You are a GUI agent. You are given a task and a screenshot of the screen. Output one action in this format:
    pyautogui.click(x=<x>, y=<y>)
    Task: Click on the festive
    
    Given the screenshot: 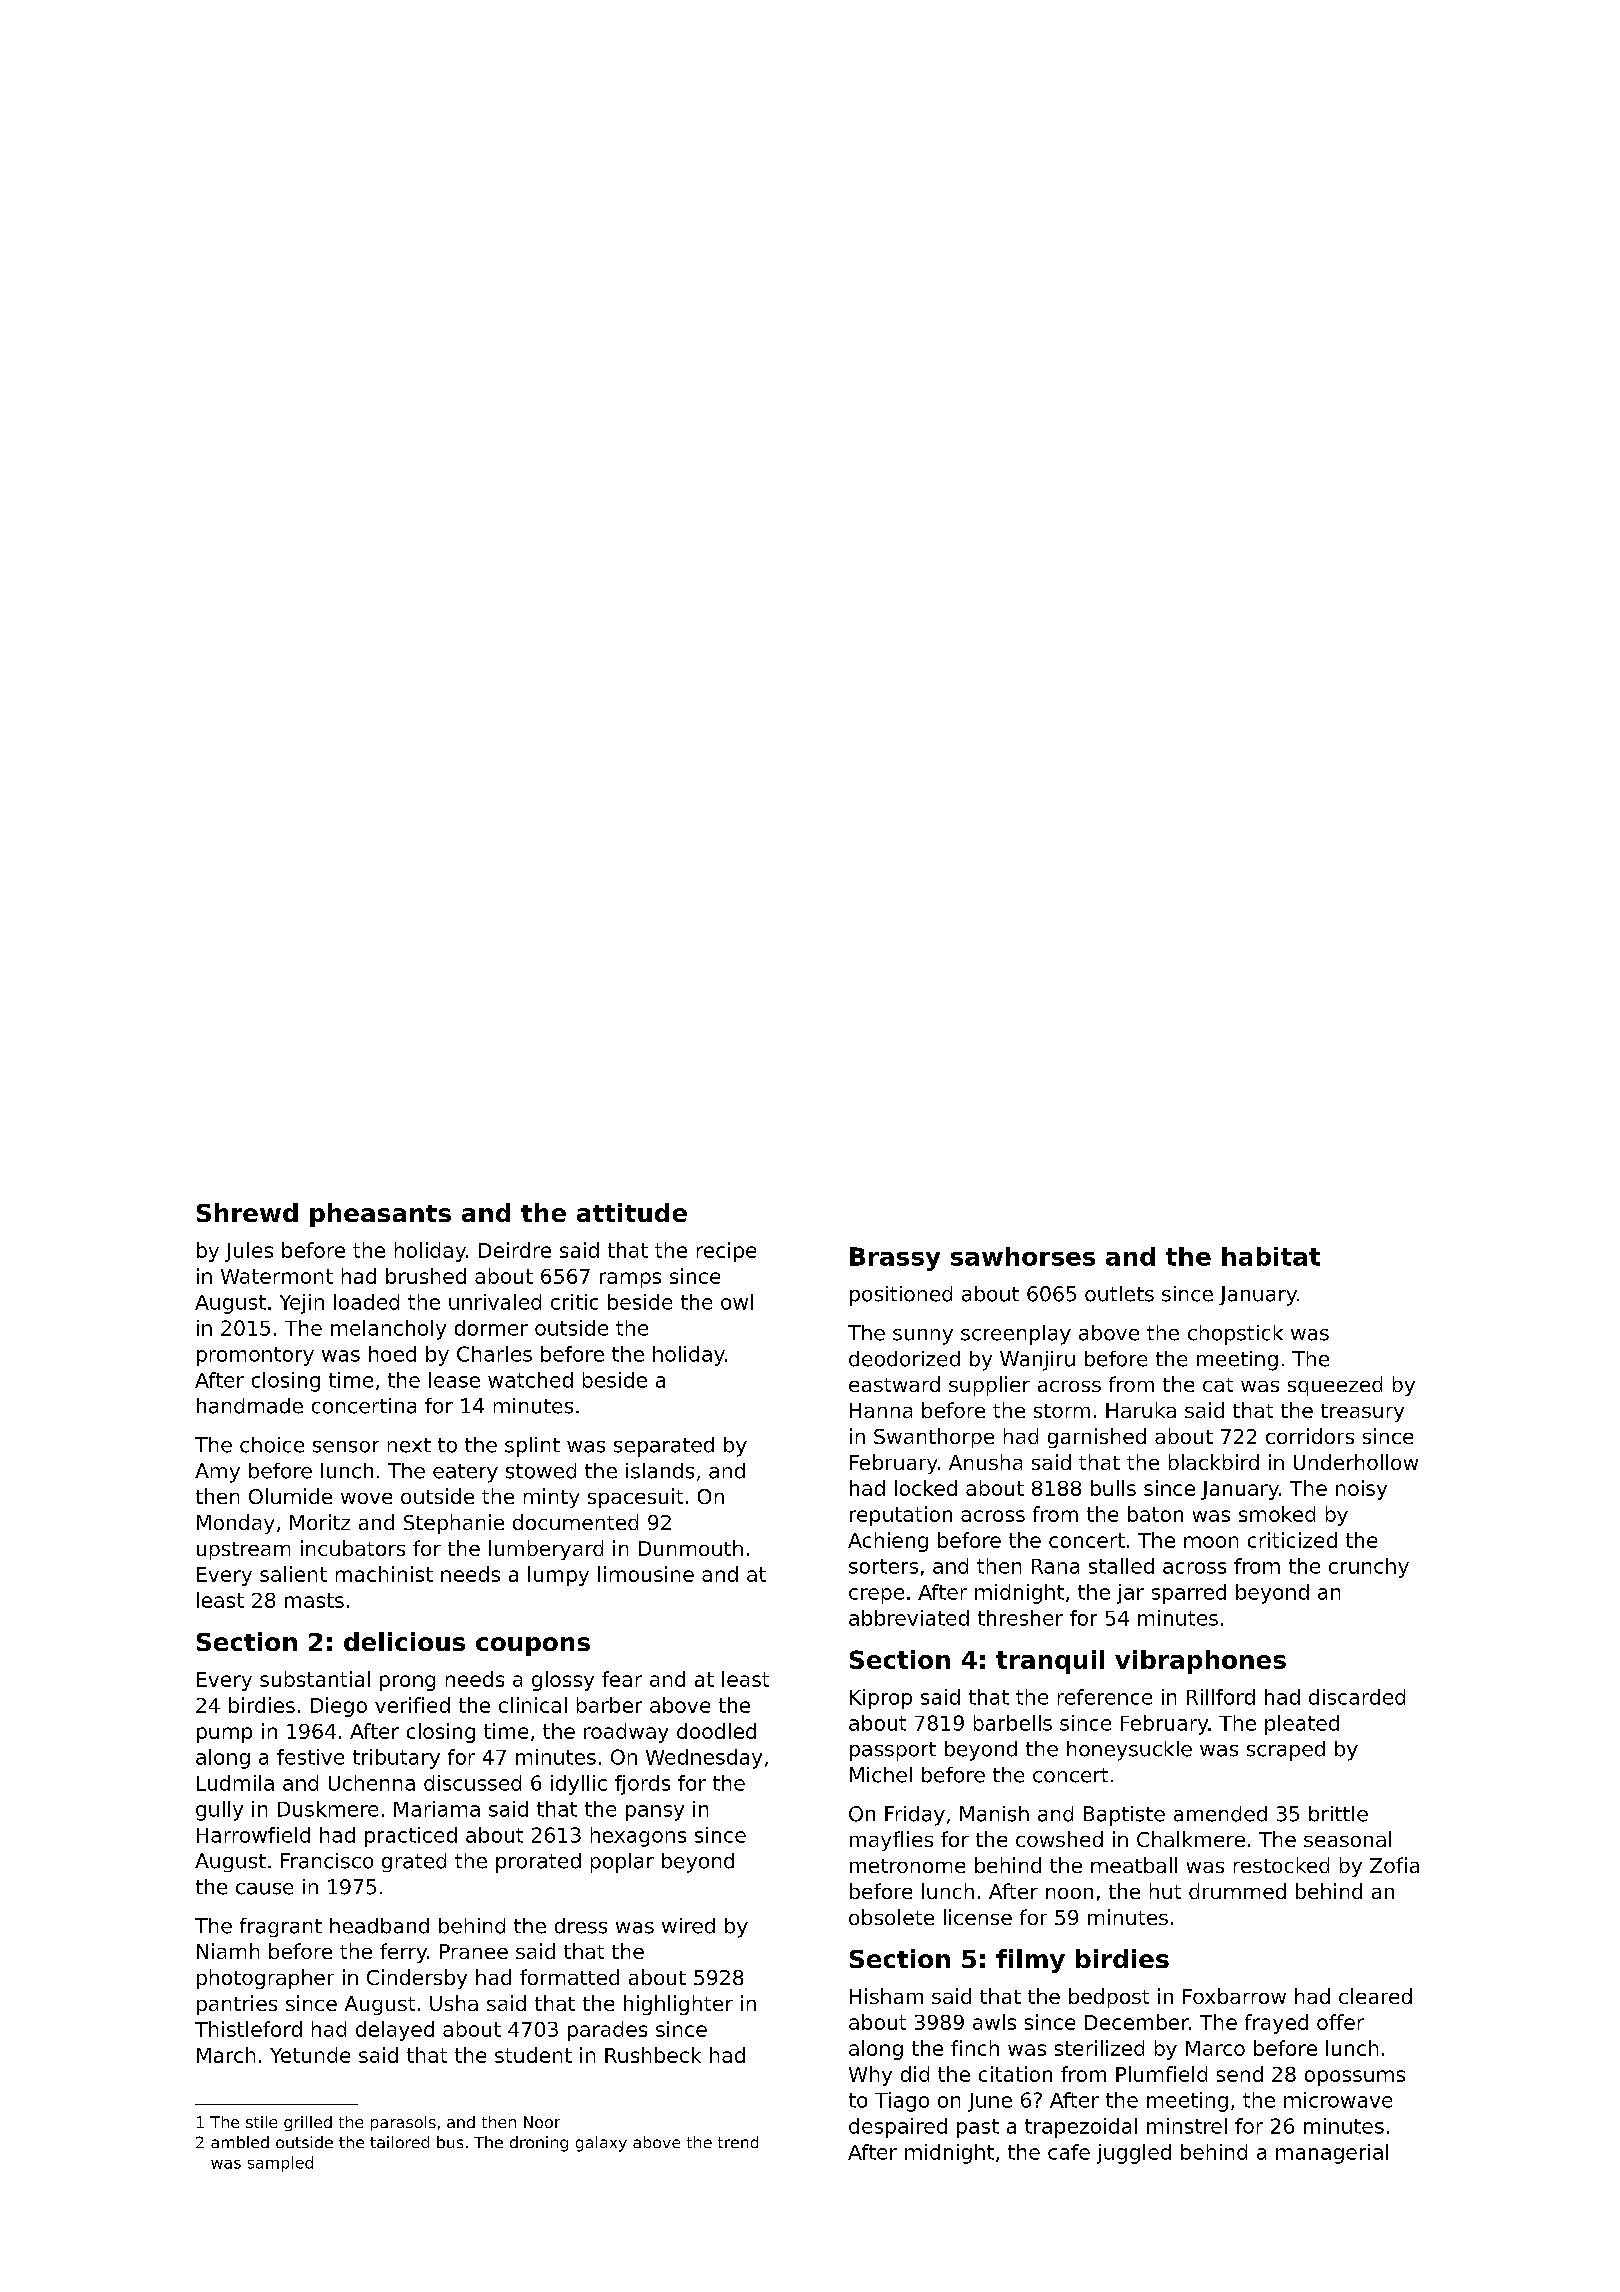 What is the action you would take?
    pyautogui.click(x=310, y=1757)
